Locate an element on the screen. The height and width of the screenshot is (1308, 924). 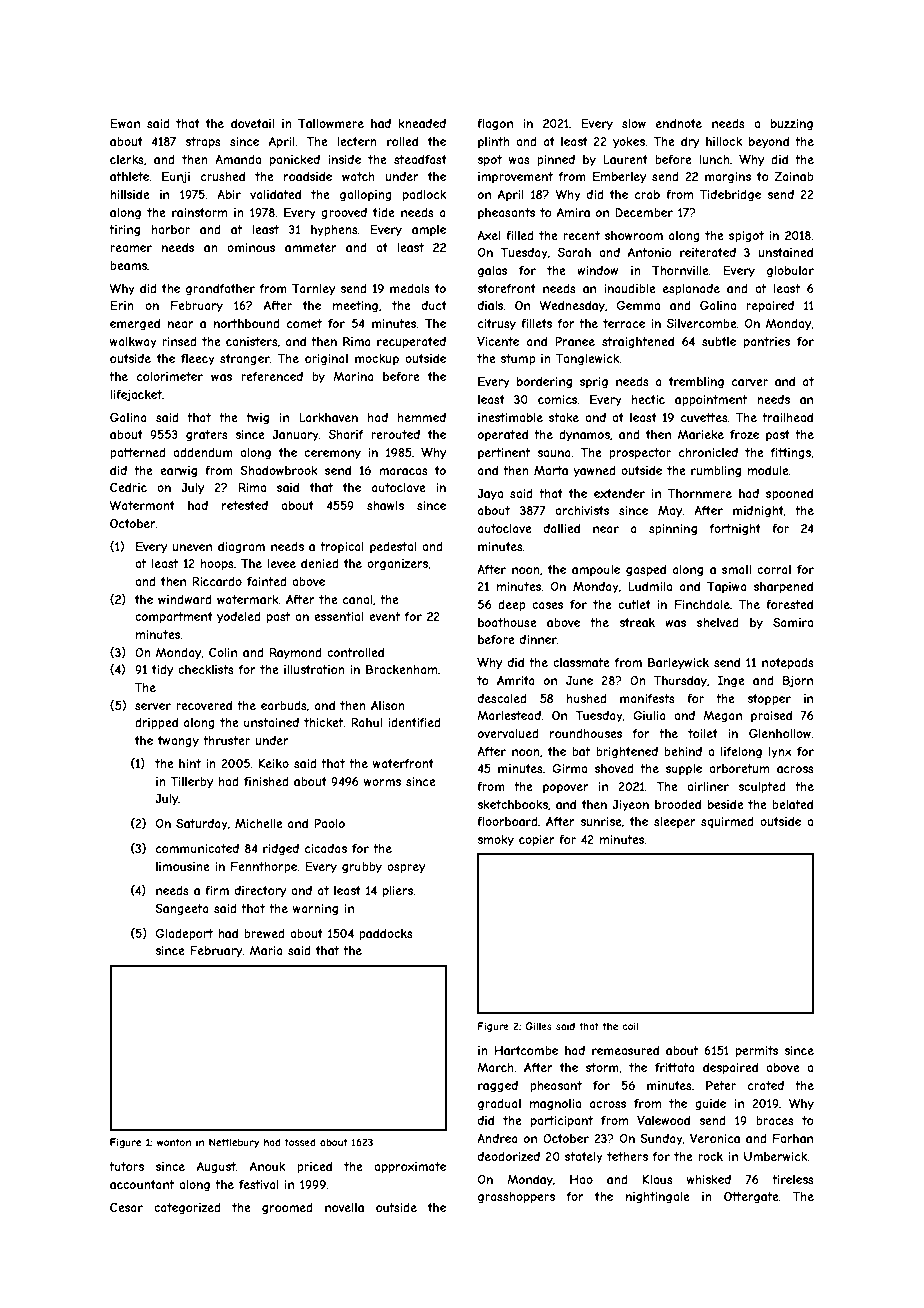
descaled is located at coordinates (502, 698).
